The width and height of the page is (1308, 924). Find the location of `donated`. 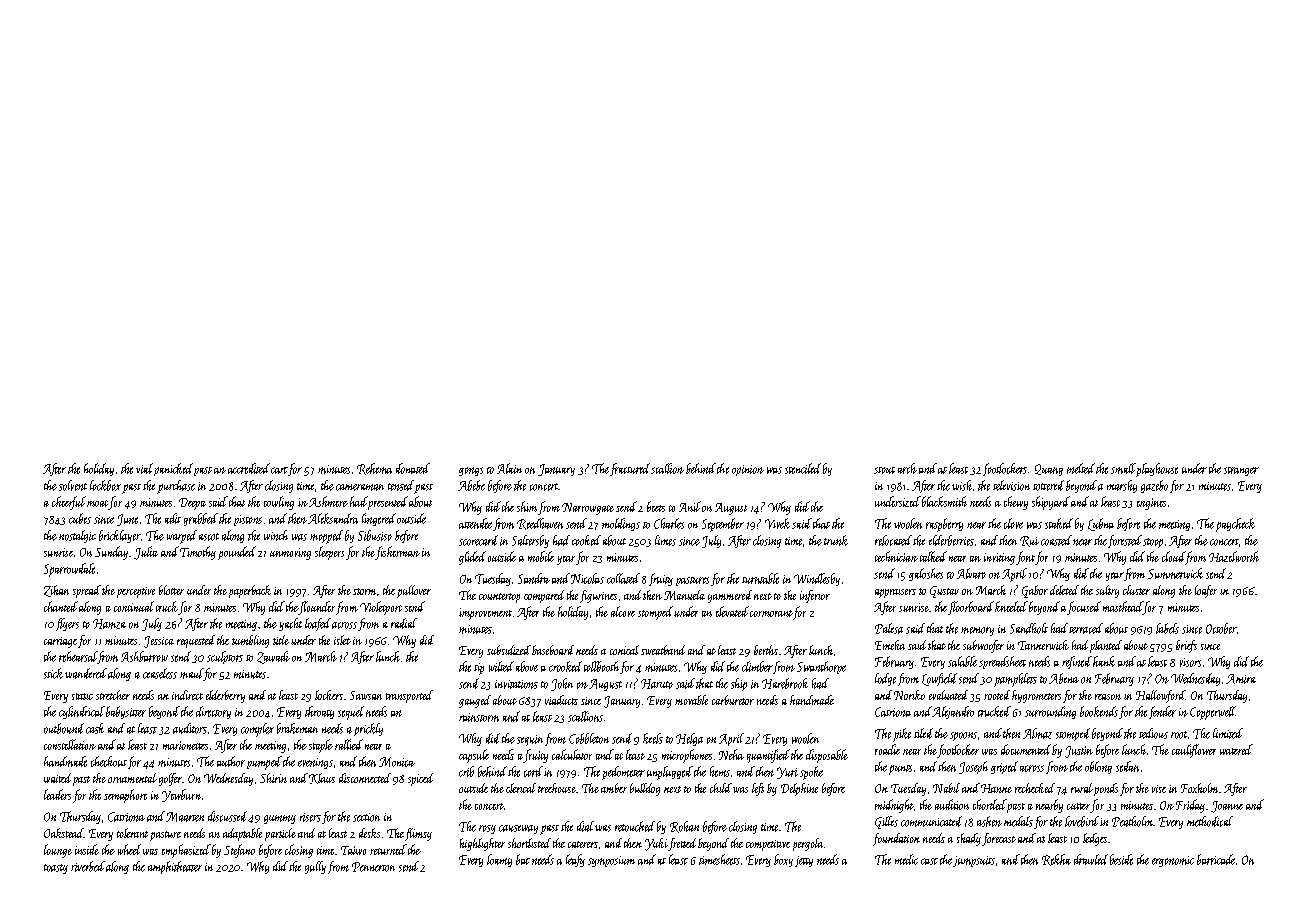

donated is located at coordinates (413, 468).
